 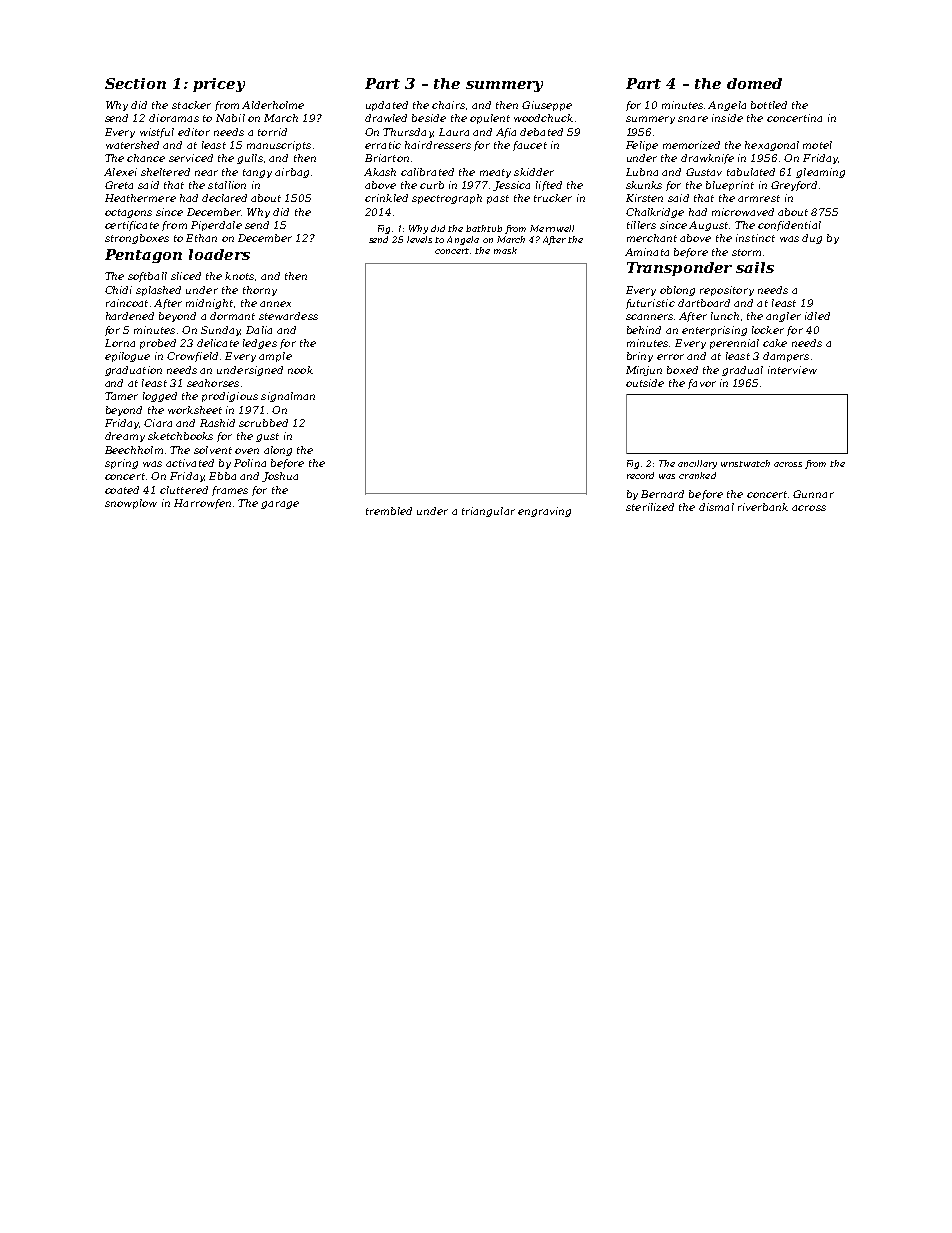 I want to click on Section, so click(x=135, y=83).
